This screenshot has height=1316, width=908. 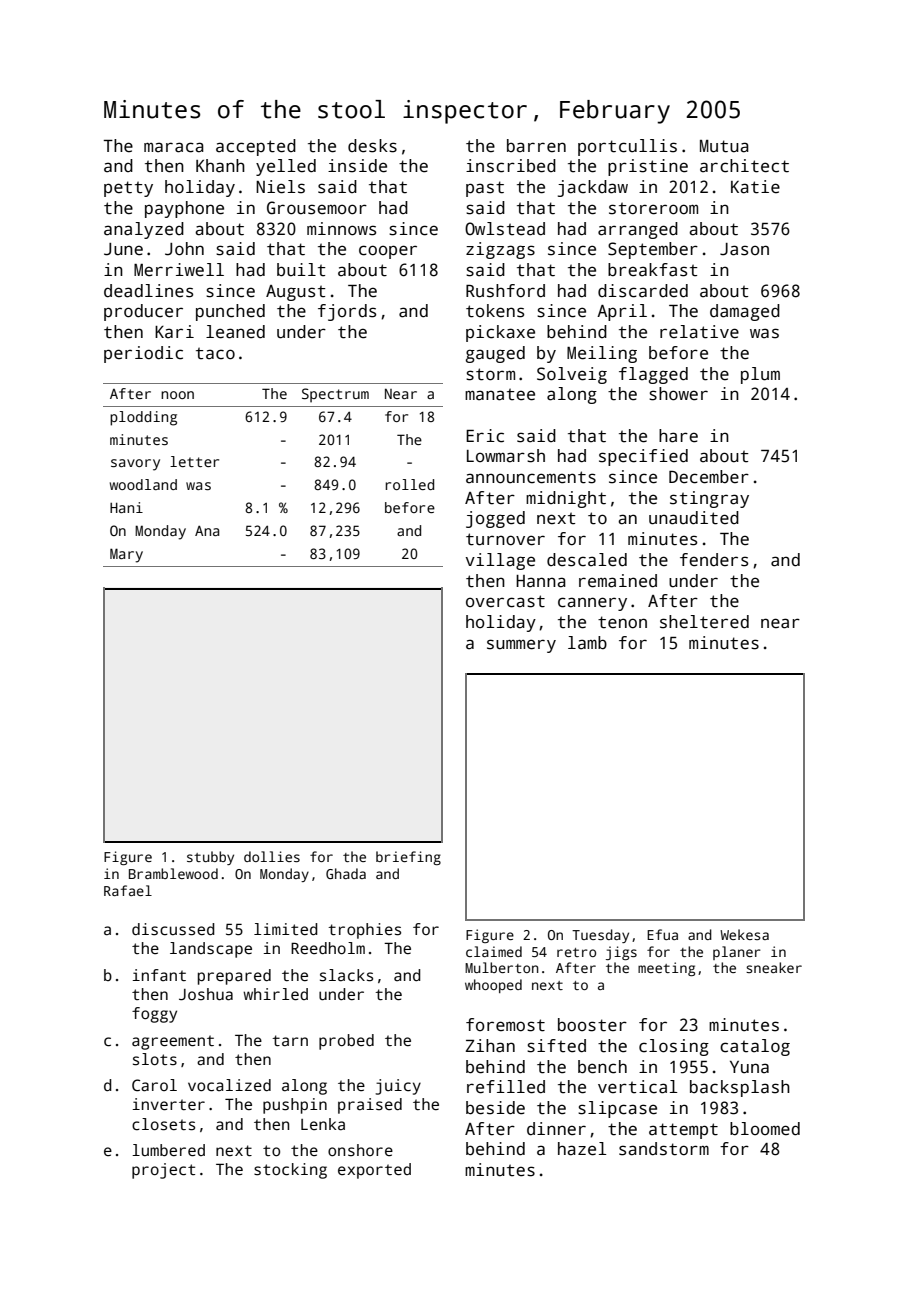 What do you see at coordinates (765, 1129) in the screenshot?
I see `bloomed` at bounding box center [765, 1129].
